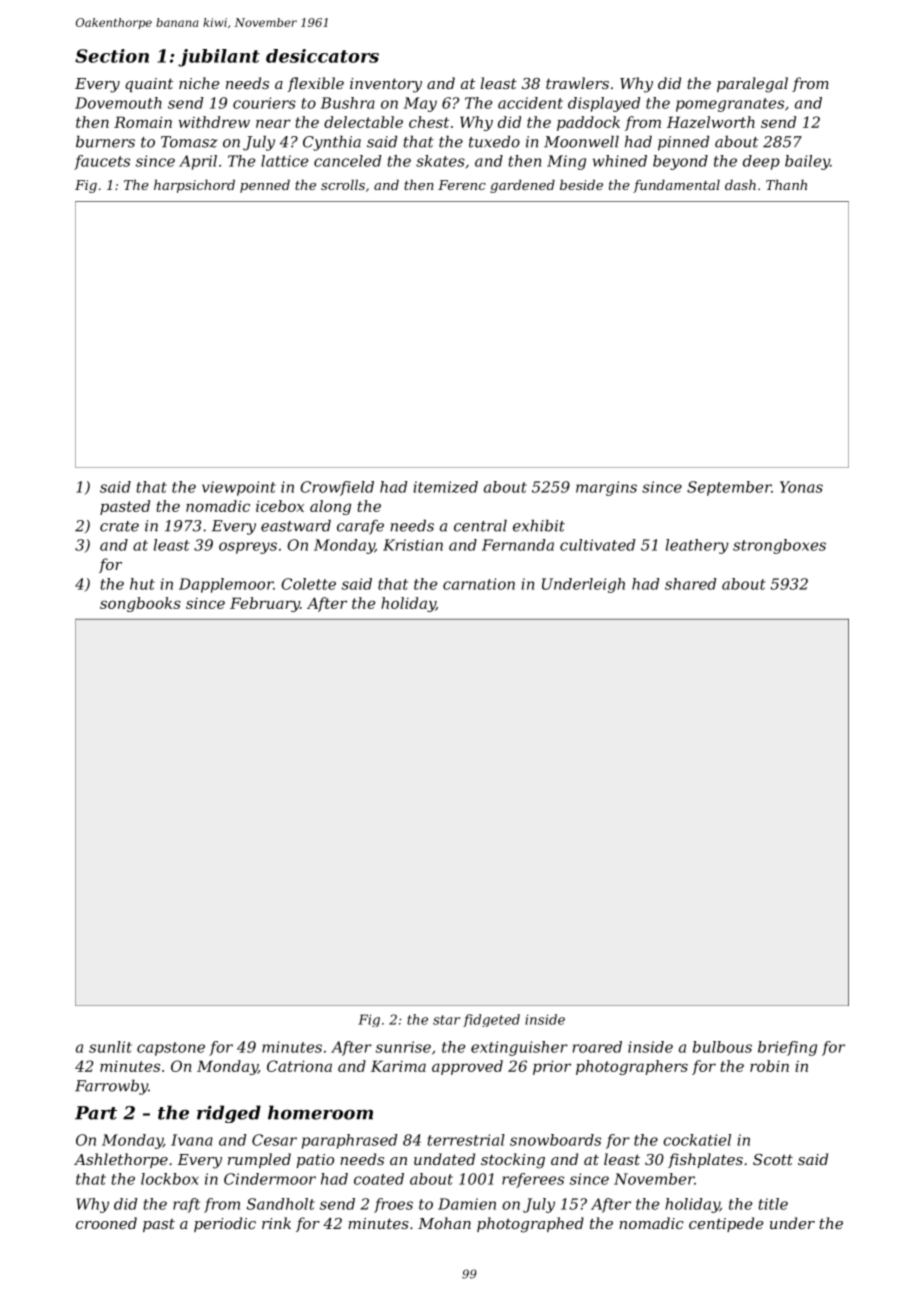  What do you see at coordinates (308, 584) in the screenshot?
I see `Colette` at bounding box center [308, 584].
